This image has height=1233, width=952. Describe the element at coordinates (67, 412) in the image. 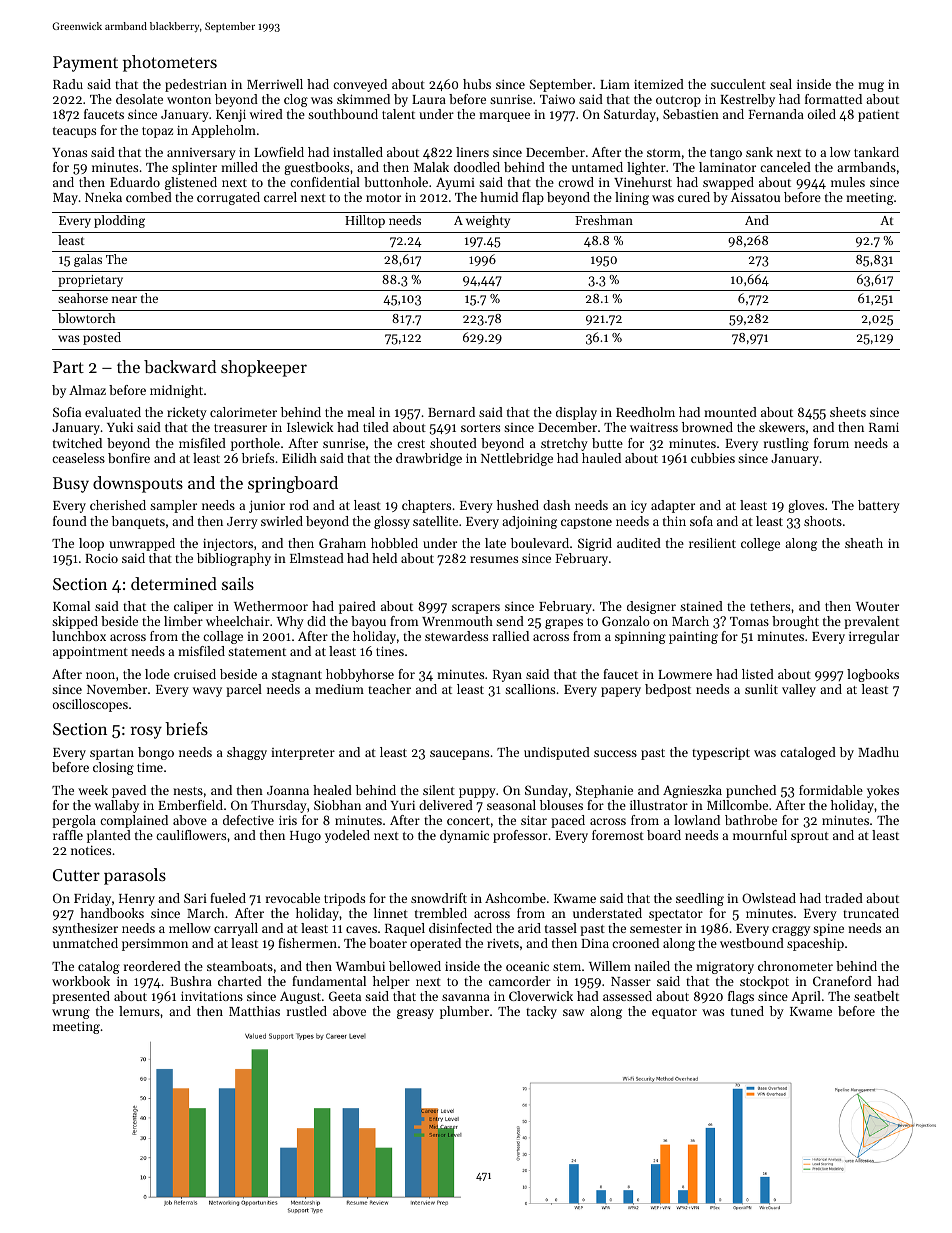

I see `Sofia` at that location.
